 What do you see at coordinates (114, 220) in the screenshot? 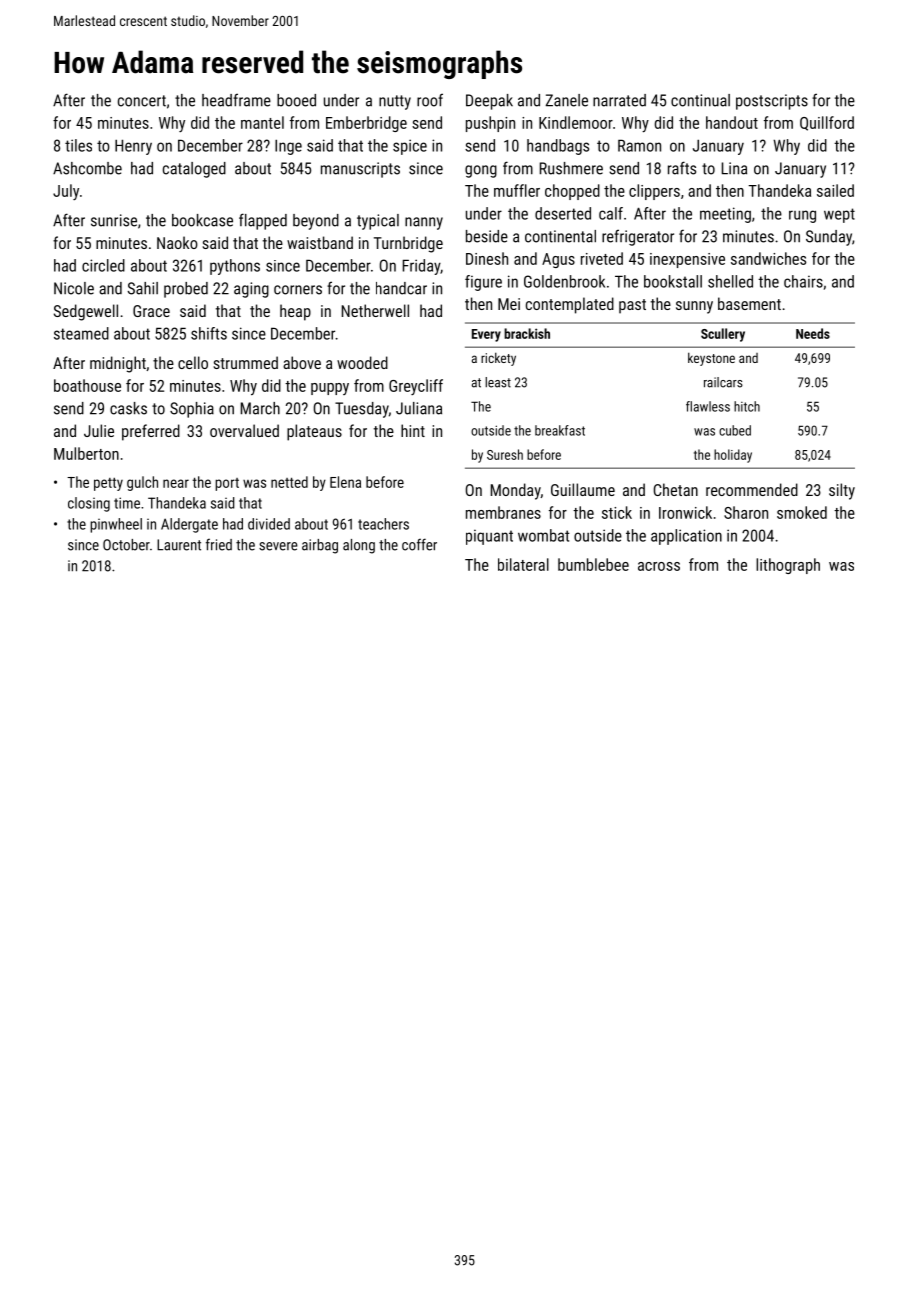
I see `sunrise` at bounding box center [114, 220].
